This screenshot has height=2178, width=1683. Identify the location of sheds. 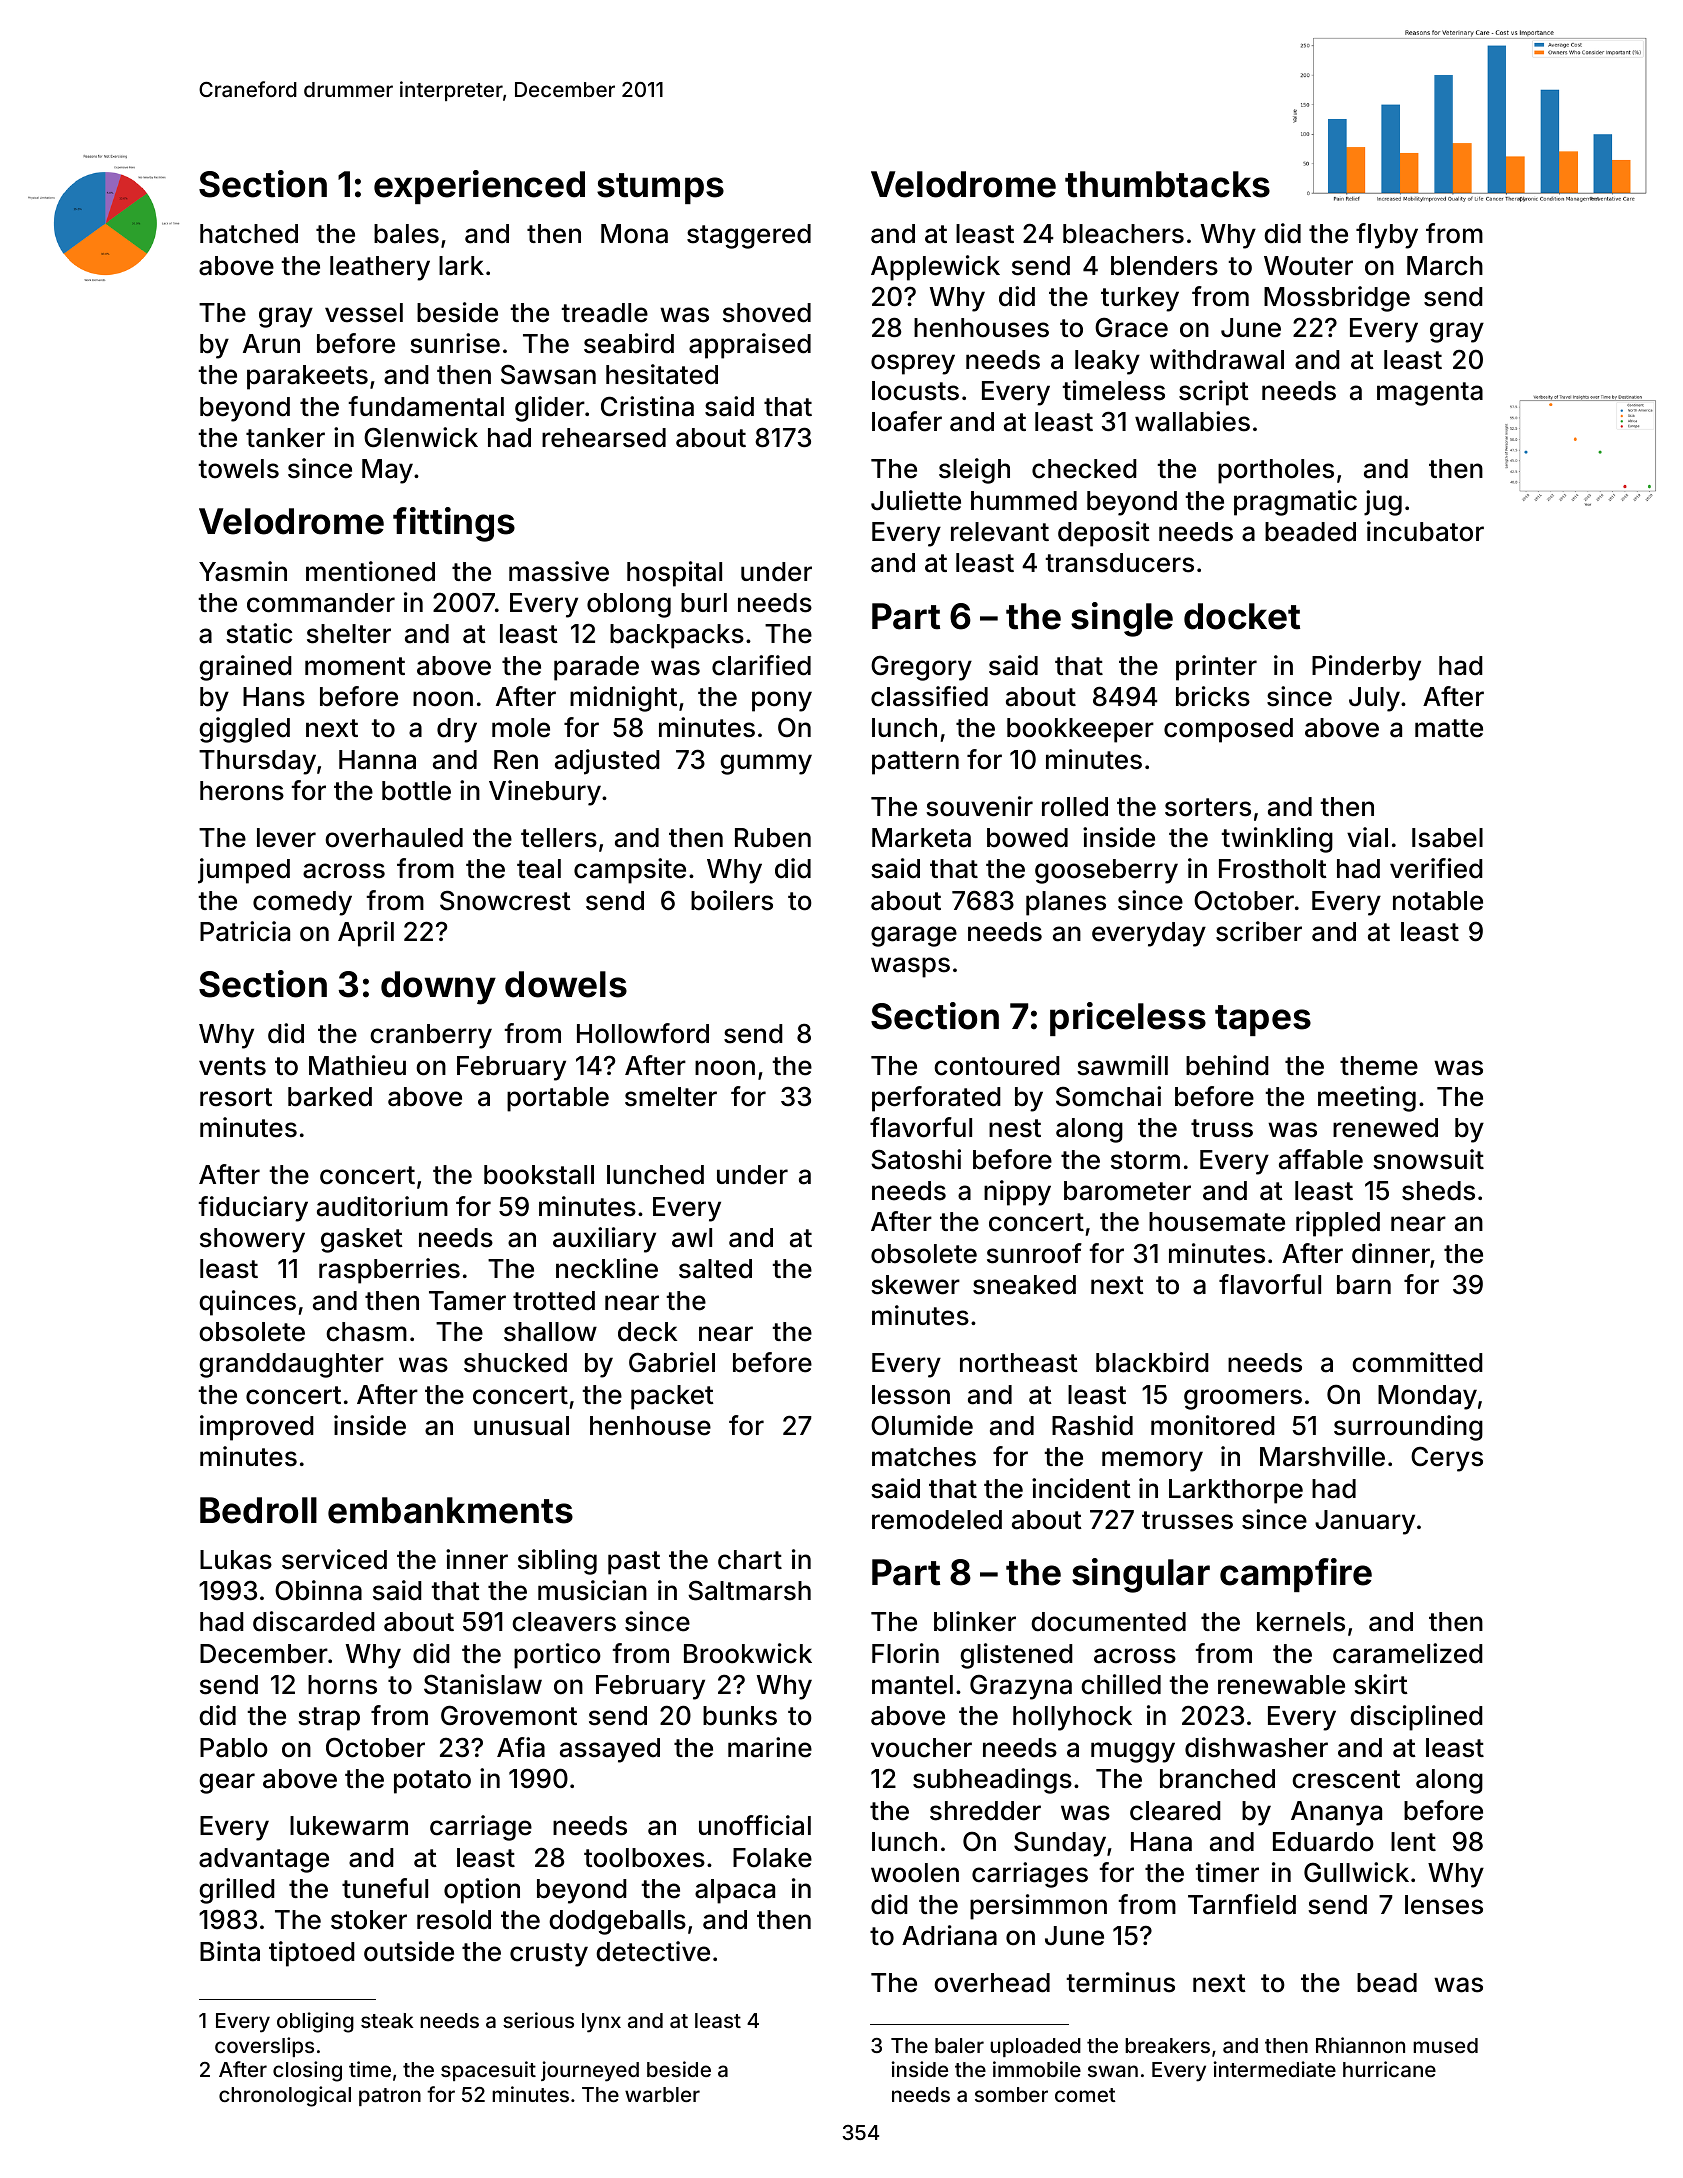
(1438, 1191).
